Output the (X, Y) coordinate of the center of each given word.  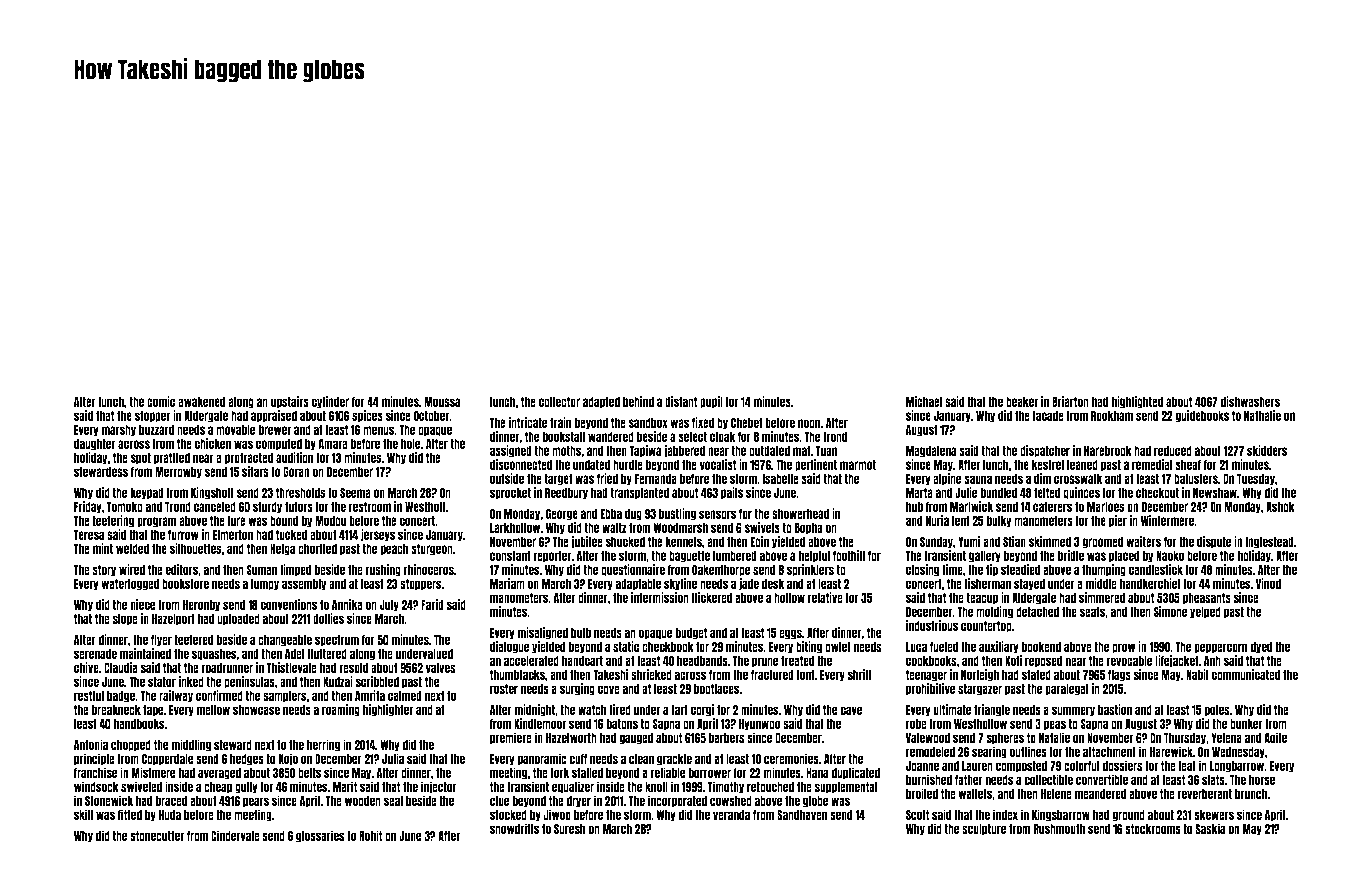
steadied (1021, 569)
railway (176, 696)
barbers (727, 738)
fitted (130, 814)
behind (638, 401)
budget (691, 634)
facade (1048, 416)
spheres (1005, 739)
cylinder (330, 402)
